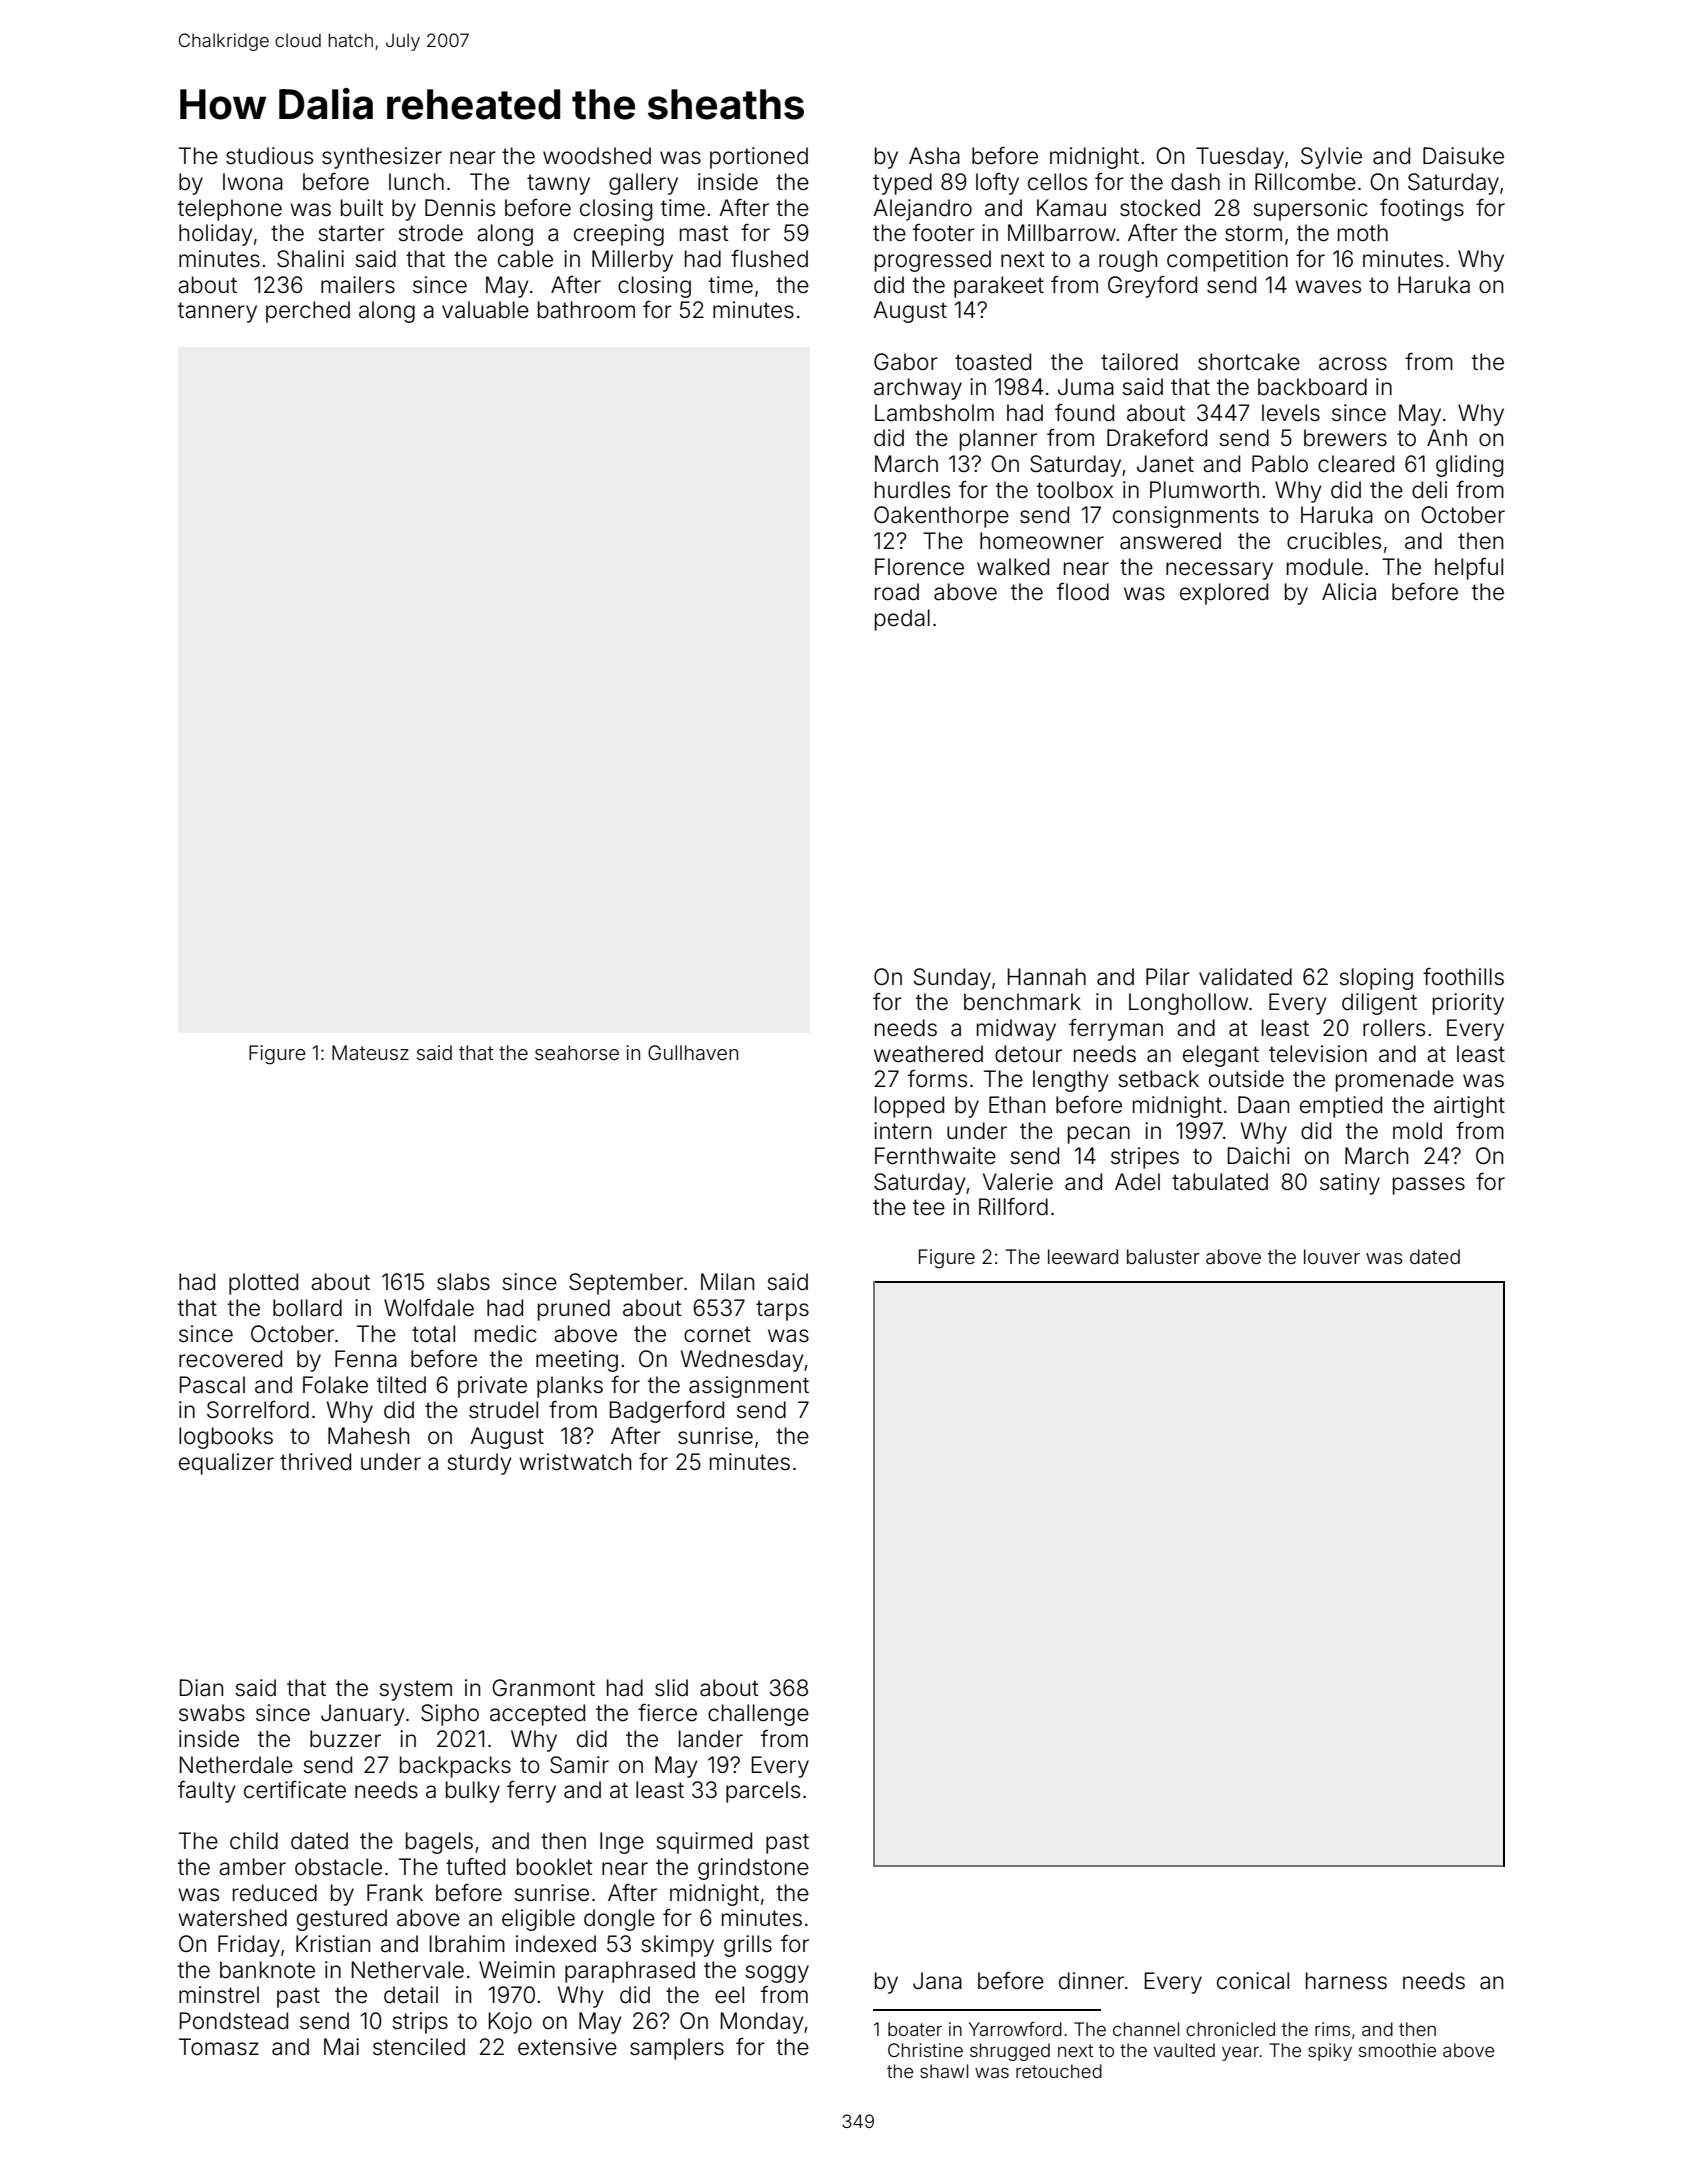 The width and height of the image is (1683, 2178). What do you see at coordinates (370, 1052) in the image?
I see `Mateusz` at bounding box center [370, 1052].
